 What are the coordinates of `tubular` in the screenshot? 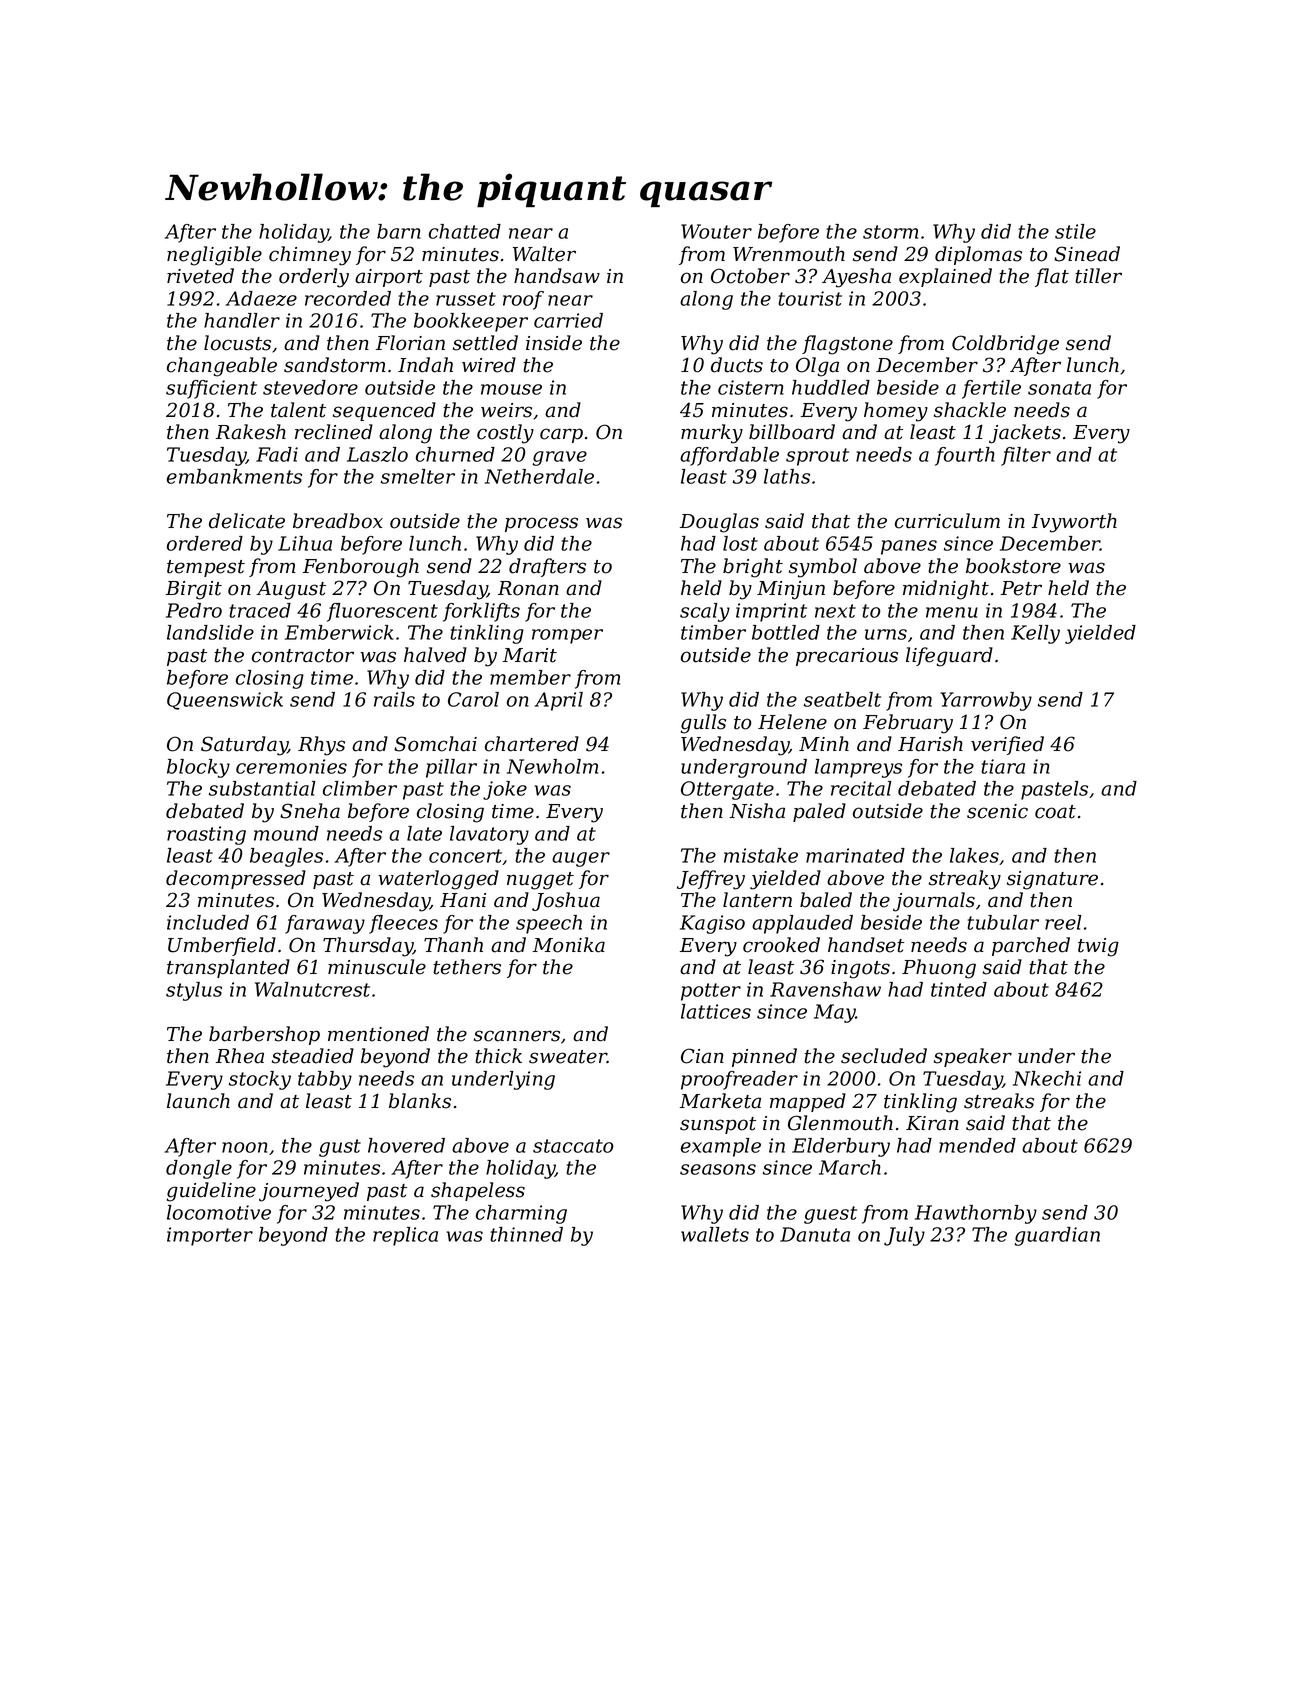 It's located at (1003, 922).
